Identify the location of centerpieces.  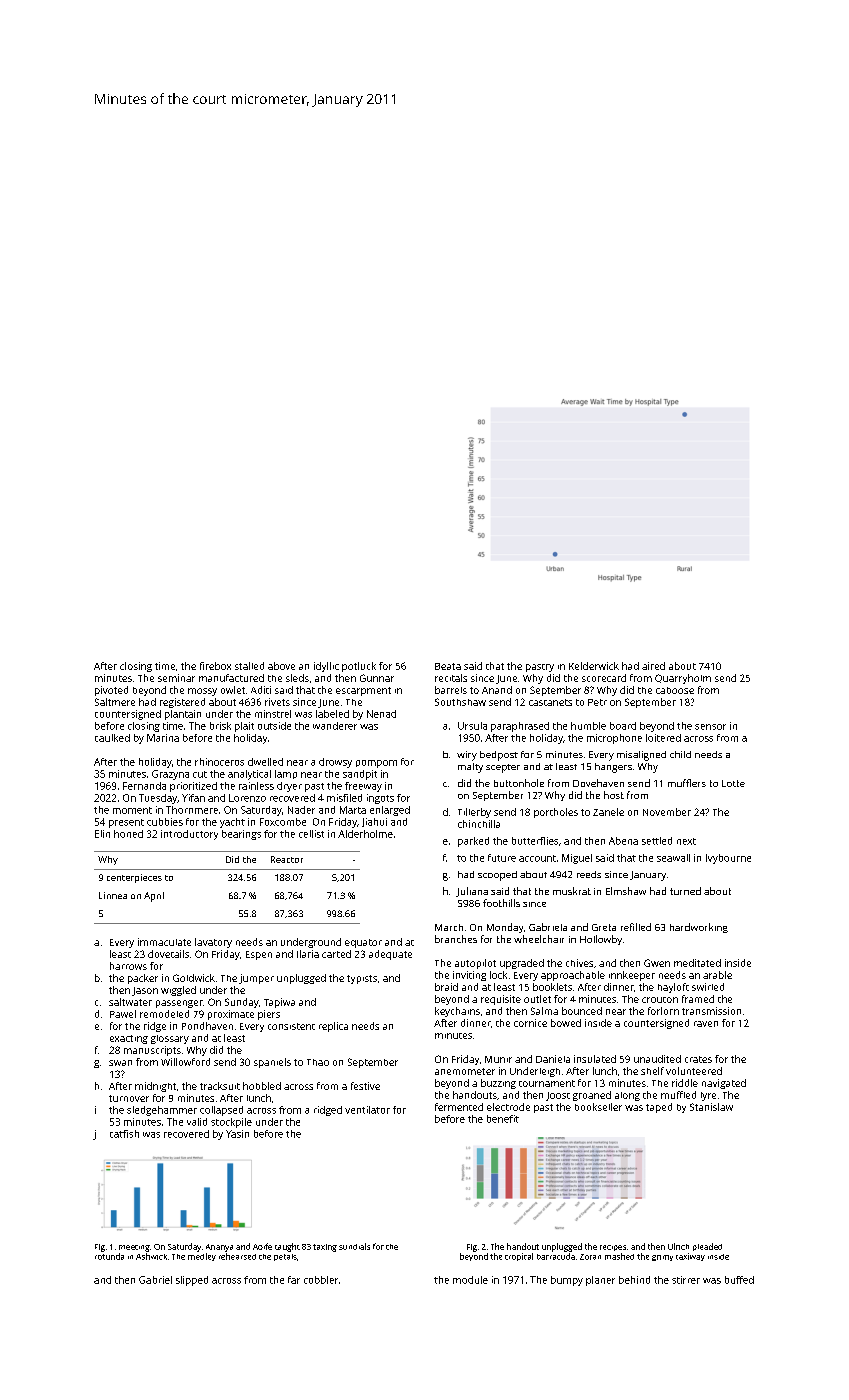
(134, 878).
